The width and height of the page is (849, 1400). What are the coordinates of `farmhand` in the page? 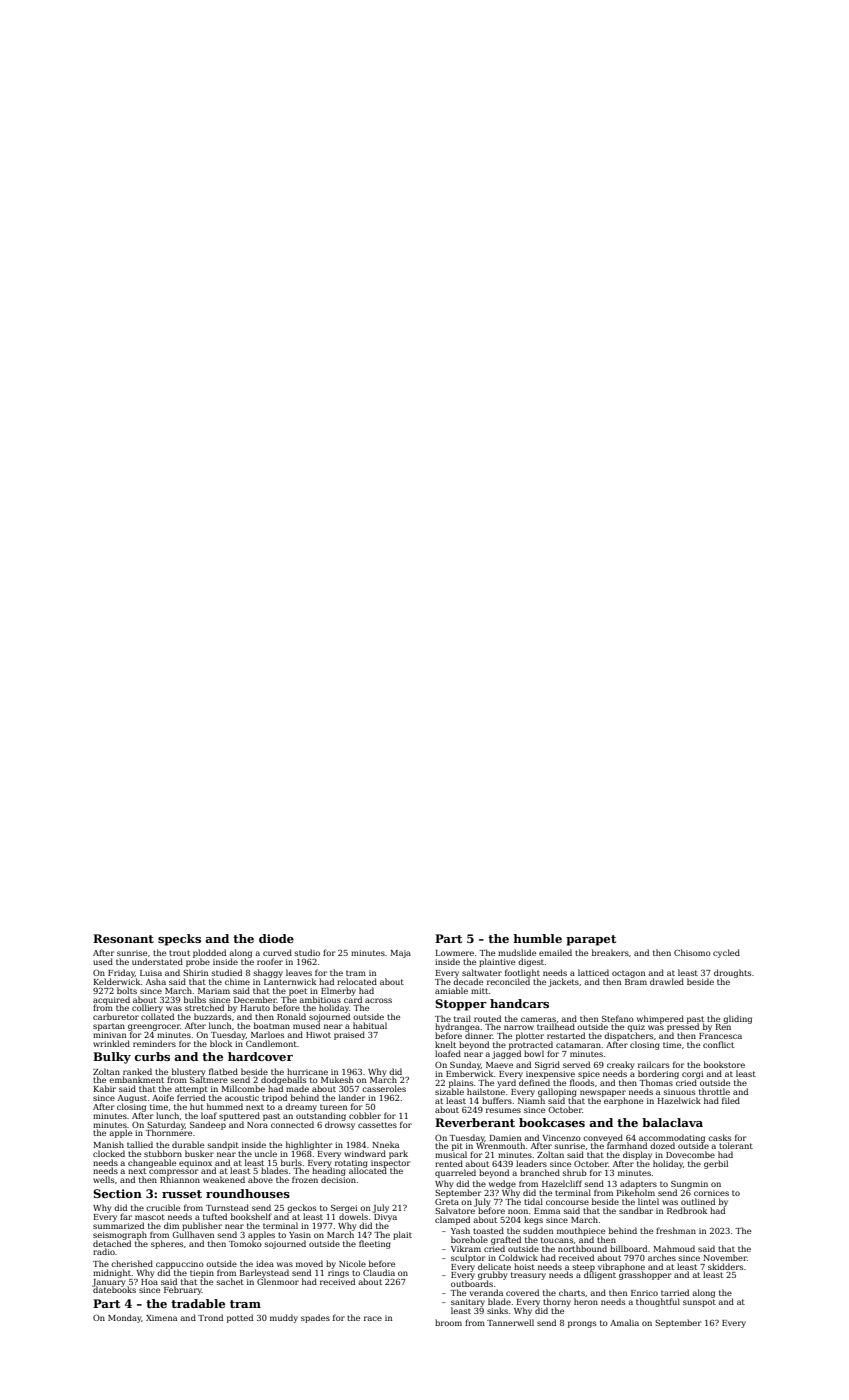 It's located at (627, 1146).
